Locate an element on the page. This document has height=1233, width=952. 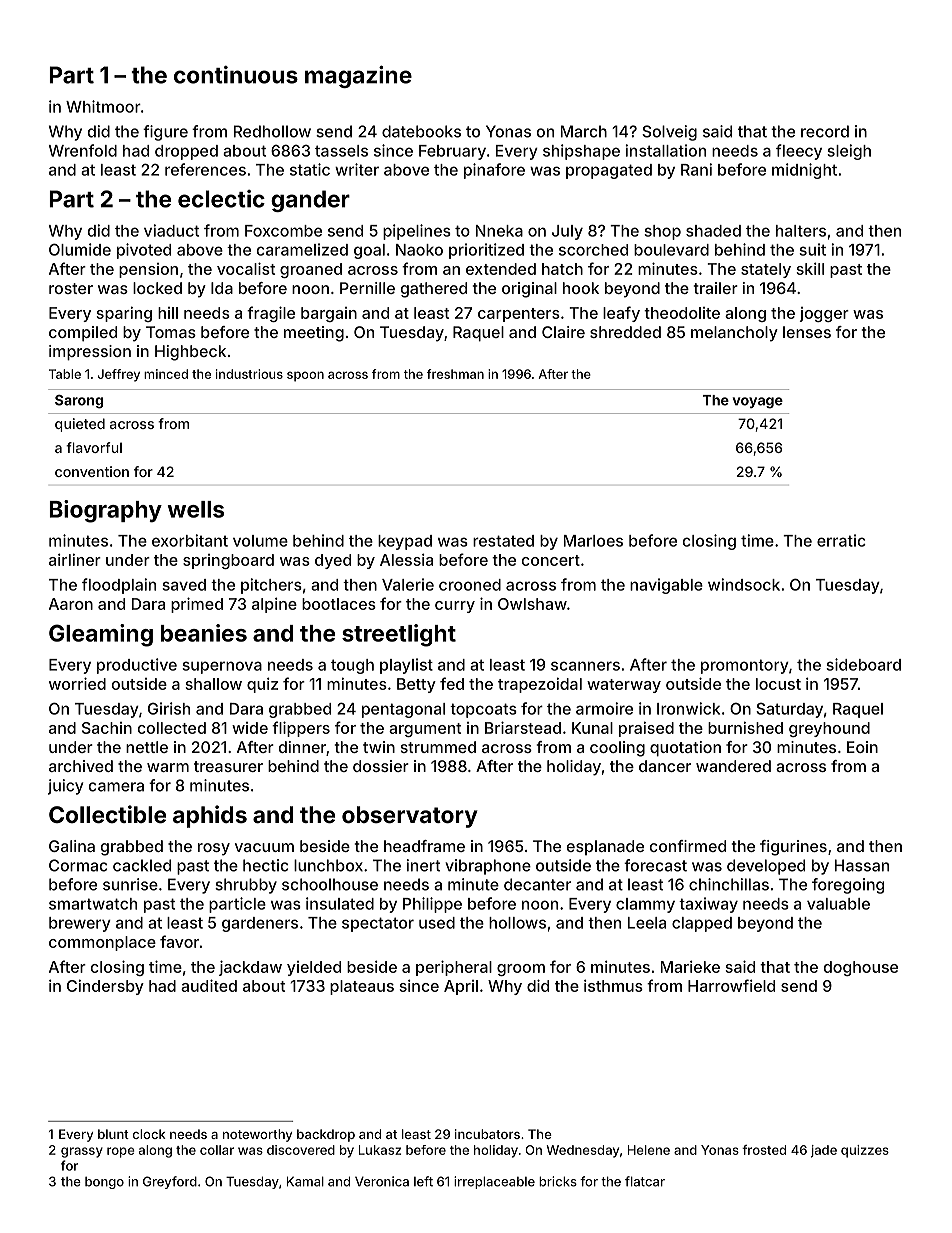
Wednesday is located at coordinates (583, 1151).
